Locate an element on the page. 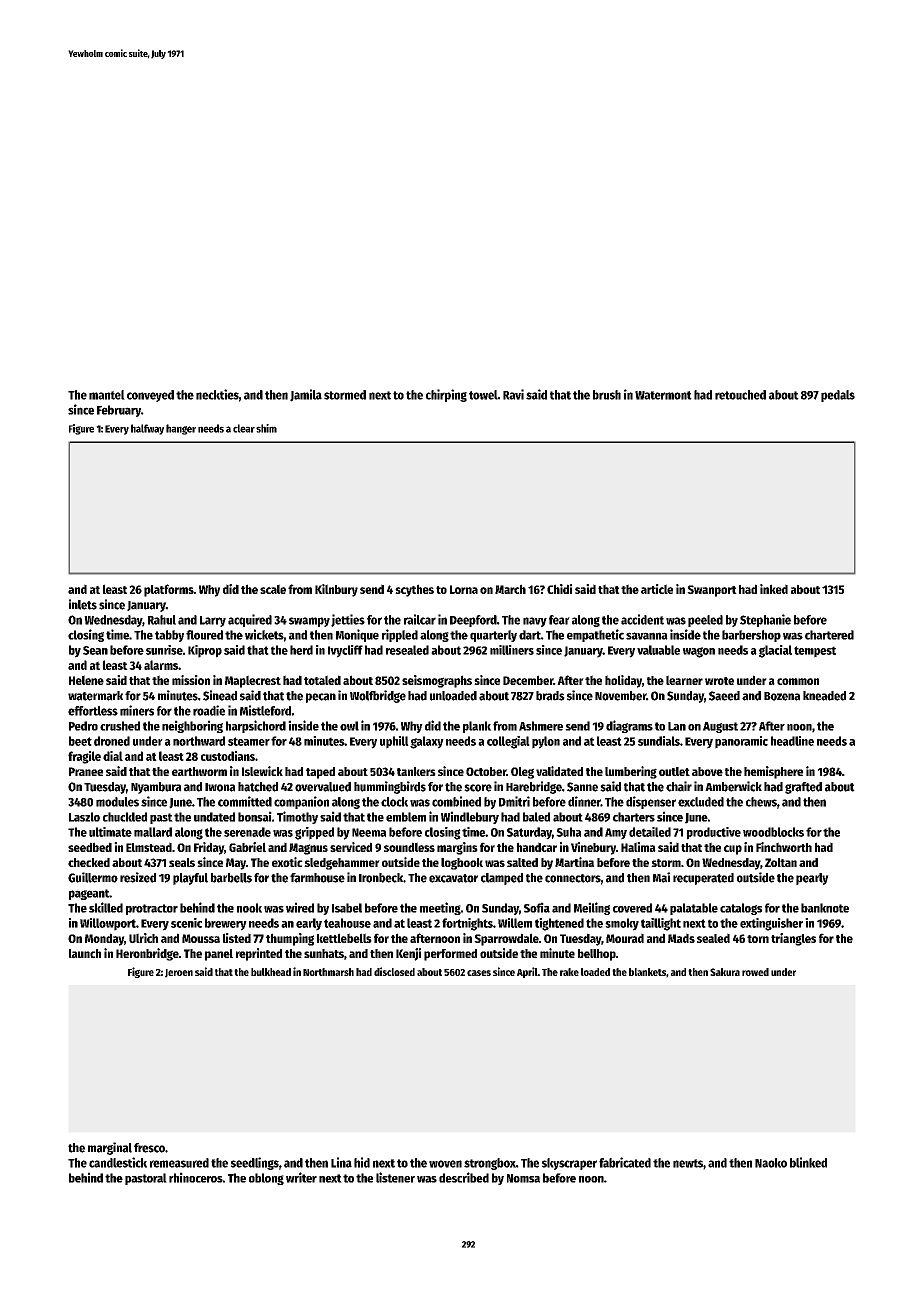  Ravi is located at coordinates (513, 394).
